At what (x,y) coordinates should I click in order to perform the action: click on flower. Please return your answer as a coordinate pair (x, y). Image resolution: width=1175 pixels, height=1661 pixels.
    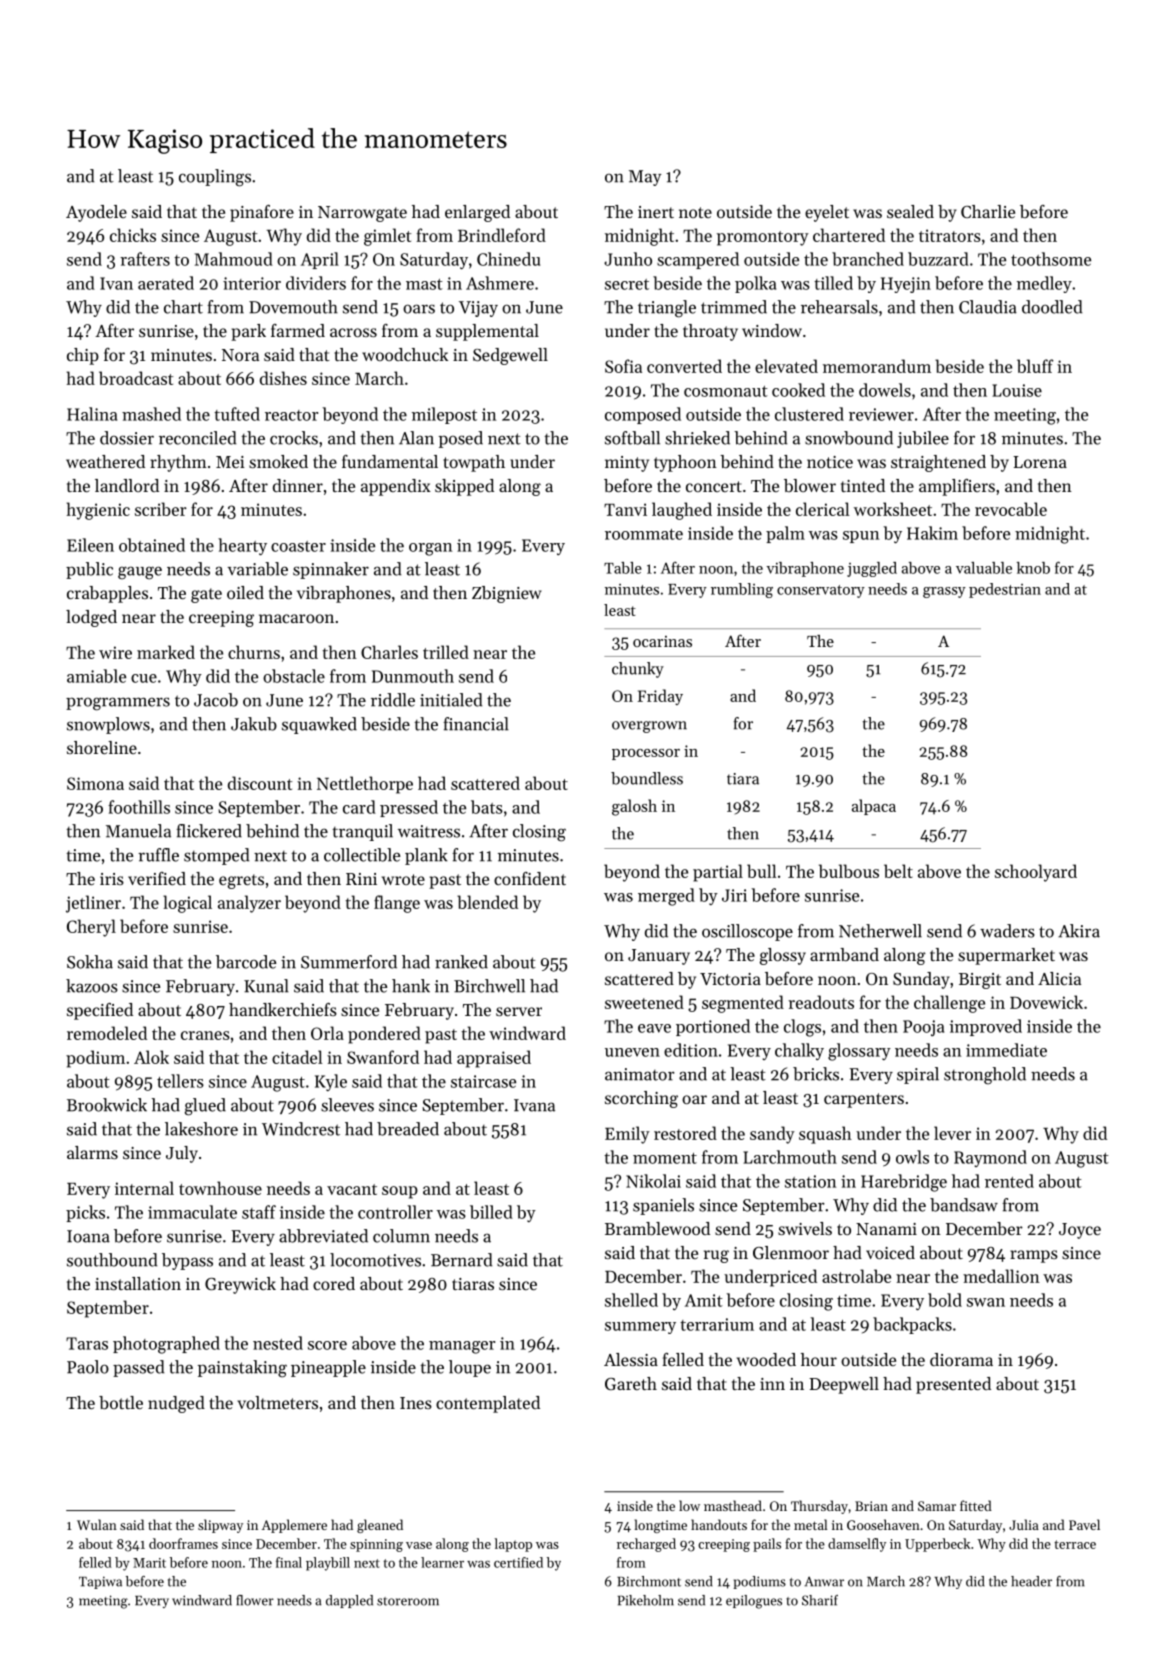
    Looking at the image, I should click on (255, 1600).
